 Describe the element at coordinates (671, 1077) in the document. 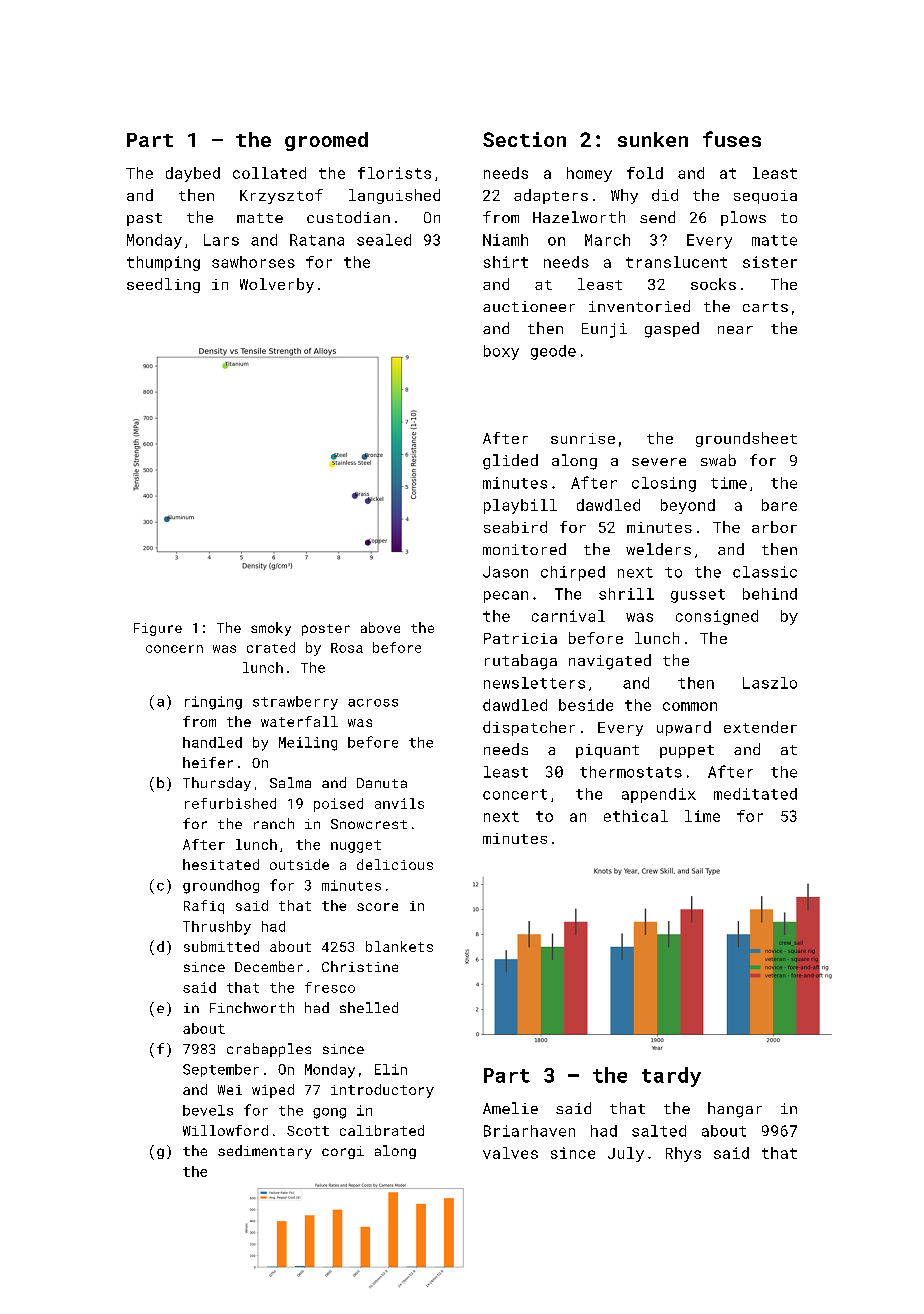

I see `tardy` at that location.
